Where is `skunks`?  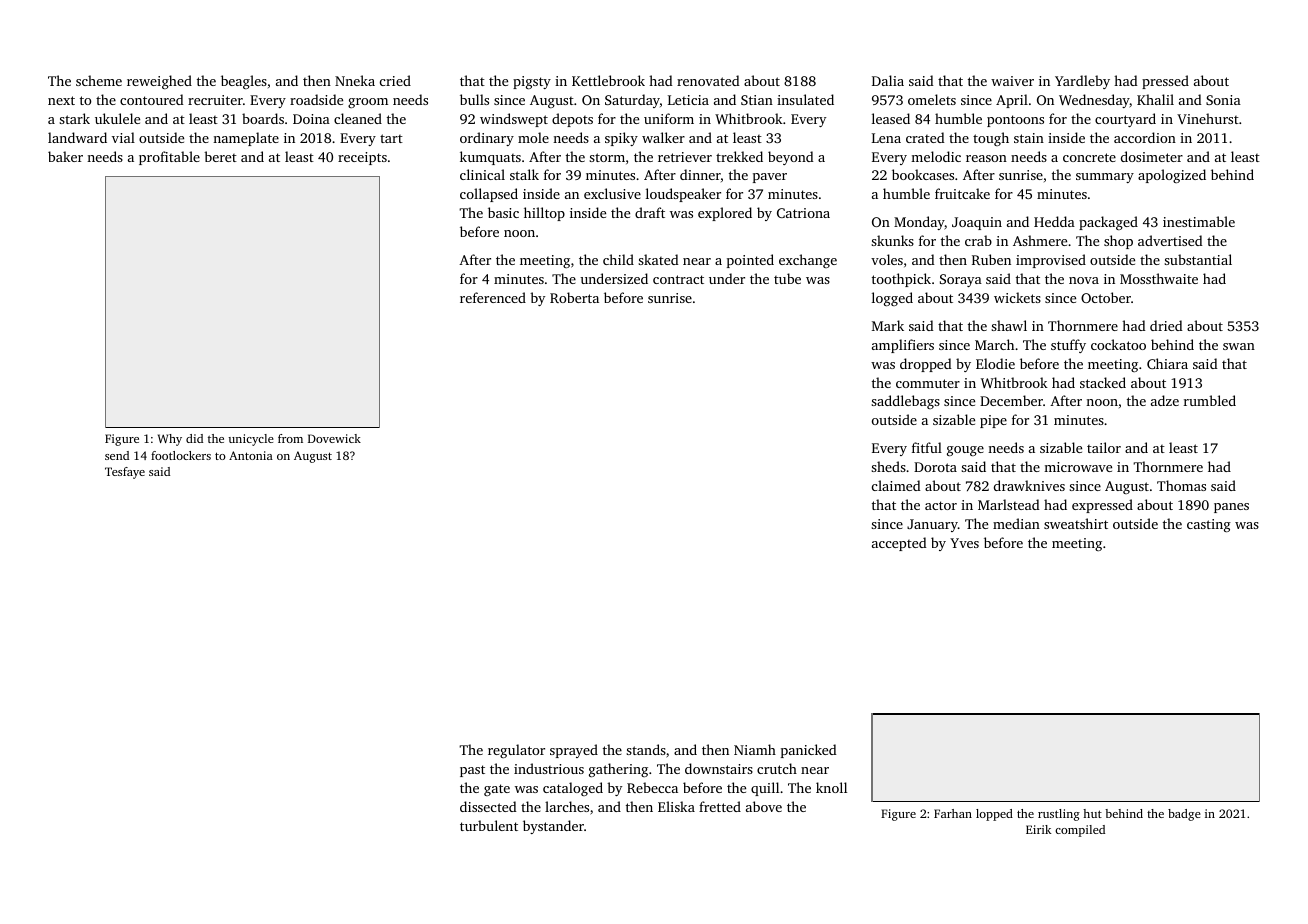
skunks is located at coordinates (892, 240).
